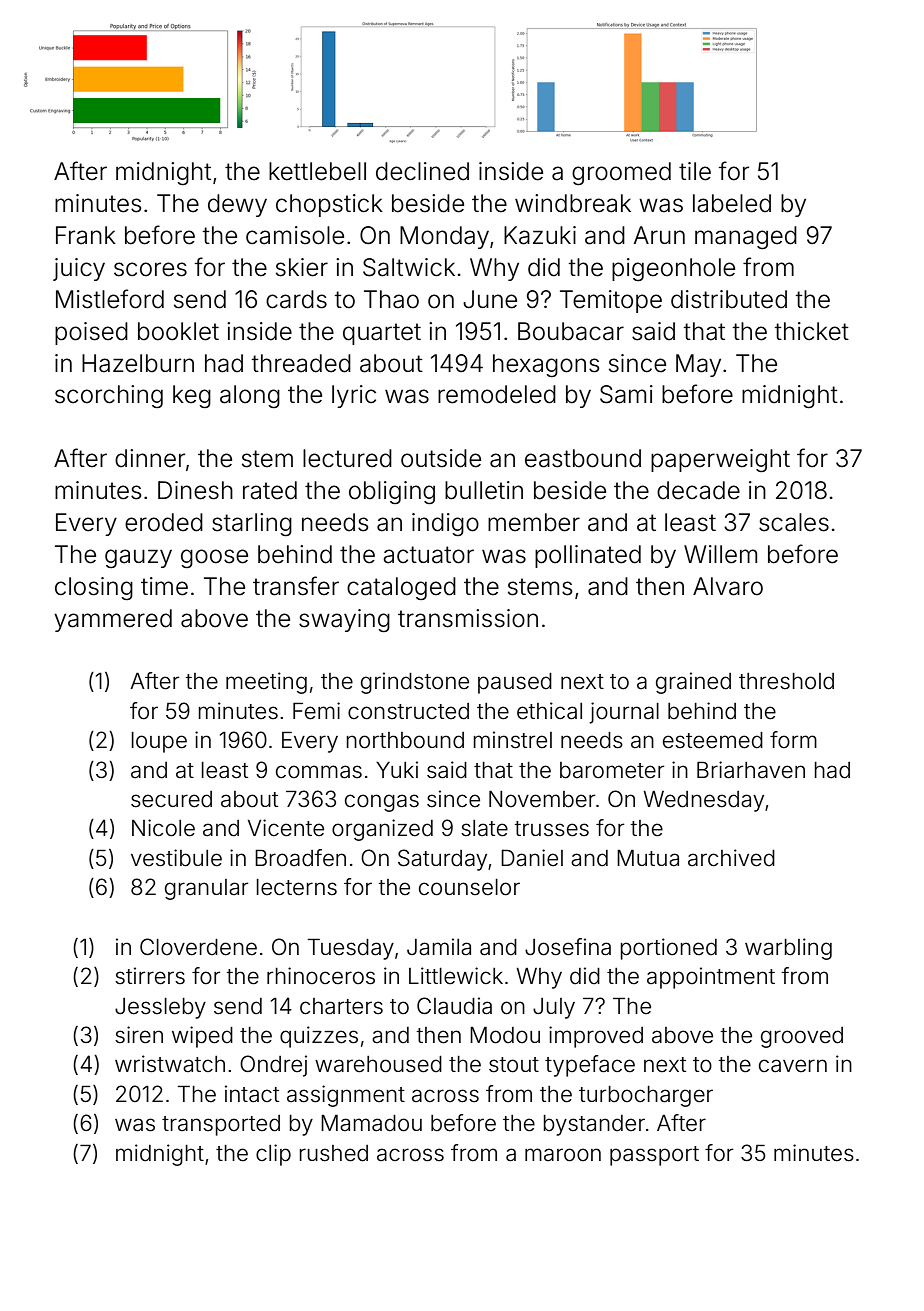  I want to click on swaying, so click(344, 620).
